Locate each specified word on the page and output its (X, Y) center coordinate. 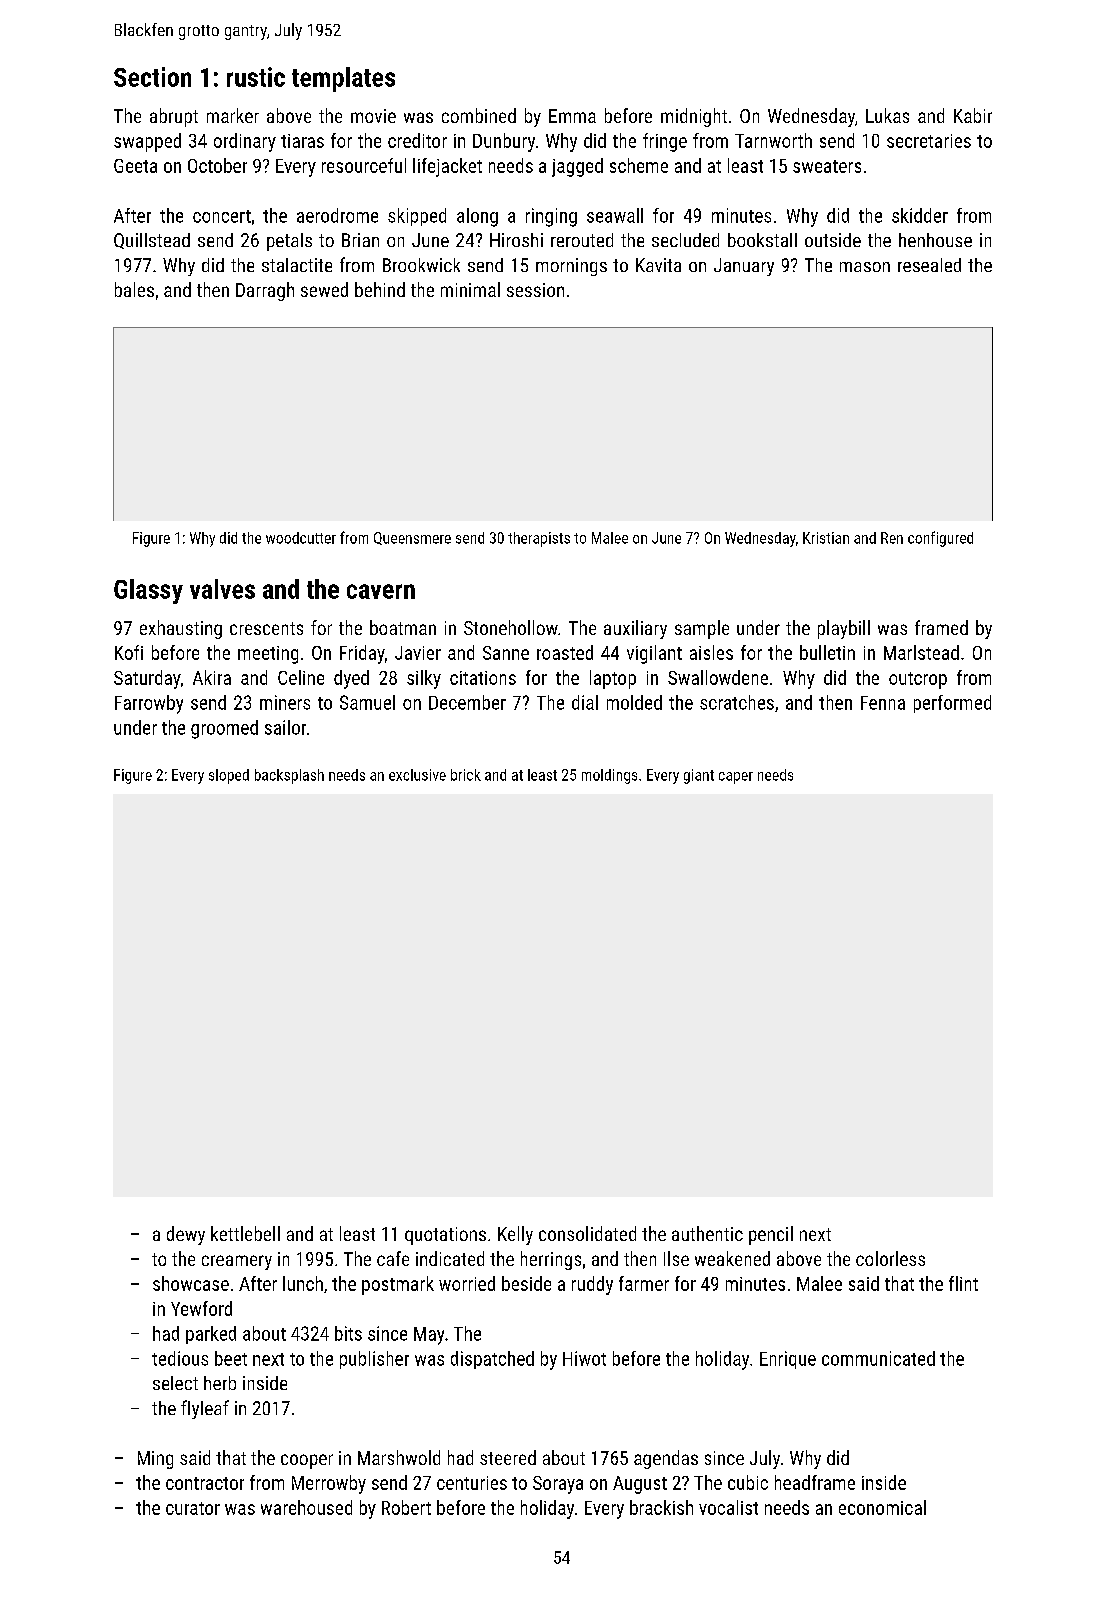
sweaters (827, 166)
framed (941, 627)
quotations (445, 1236)
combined (479, 115)
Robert (406, 1507)
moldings (609, 776)
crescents (266, 628)
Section (152, 77)
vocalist (728, 1507)
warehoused (306, 1507)
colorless (890, 1258)
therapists (539, 539)
